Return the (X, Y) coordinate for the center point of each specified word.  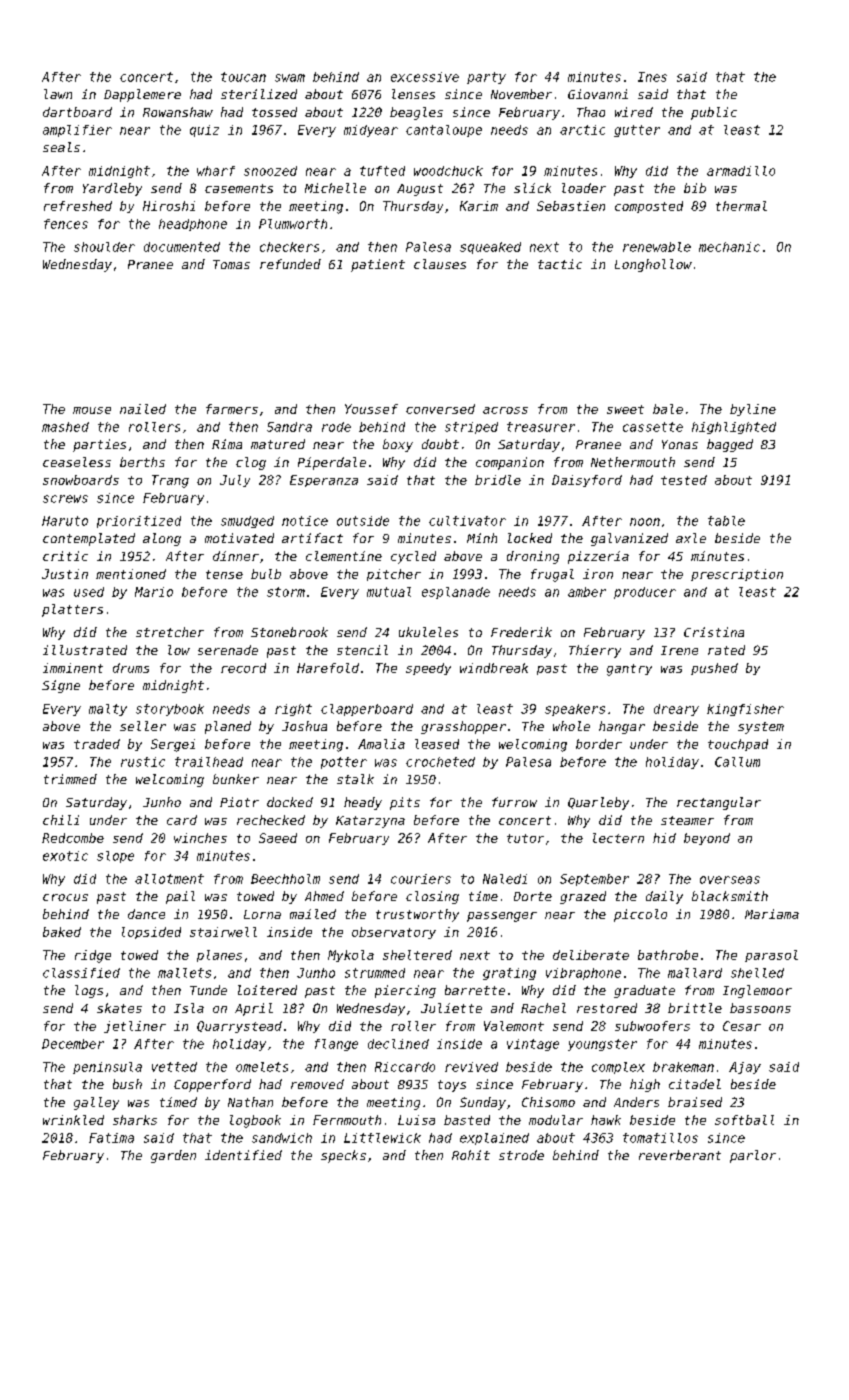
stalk (355, 779)
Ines (652, 77)
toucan (243, 77)
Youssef (371, 409)
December (73, 1044)
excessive (425, 77)
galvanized (629, 539)
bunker (236, 779)
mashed (65, 427)
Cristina (714, 632)
